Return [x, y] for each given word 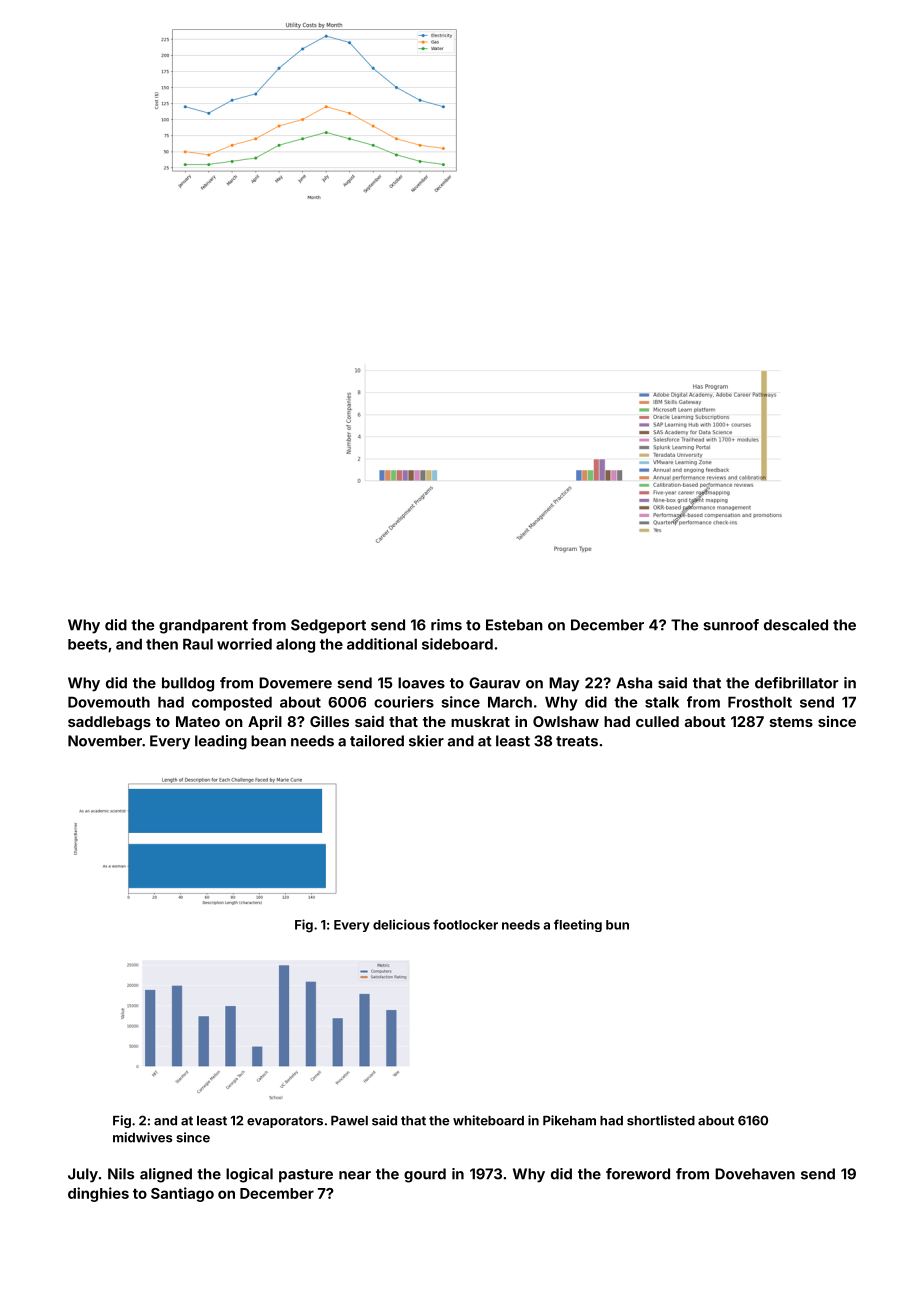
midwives [142, 1137]
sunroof [731, 625]
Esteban [514, 625]
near [355, 1175]
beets [87, 644]
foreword [638, 1174]
